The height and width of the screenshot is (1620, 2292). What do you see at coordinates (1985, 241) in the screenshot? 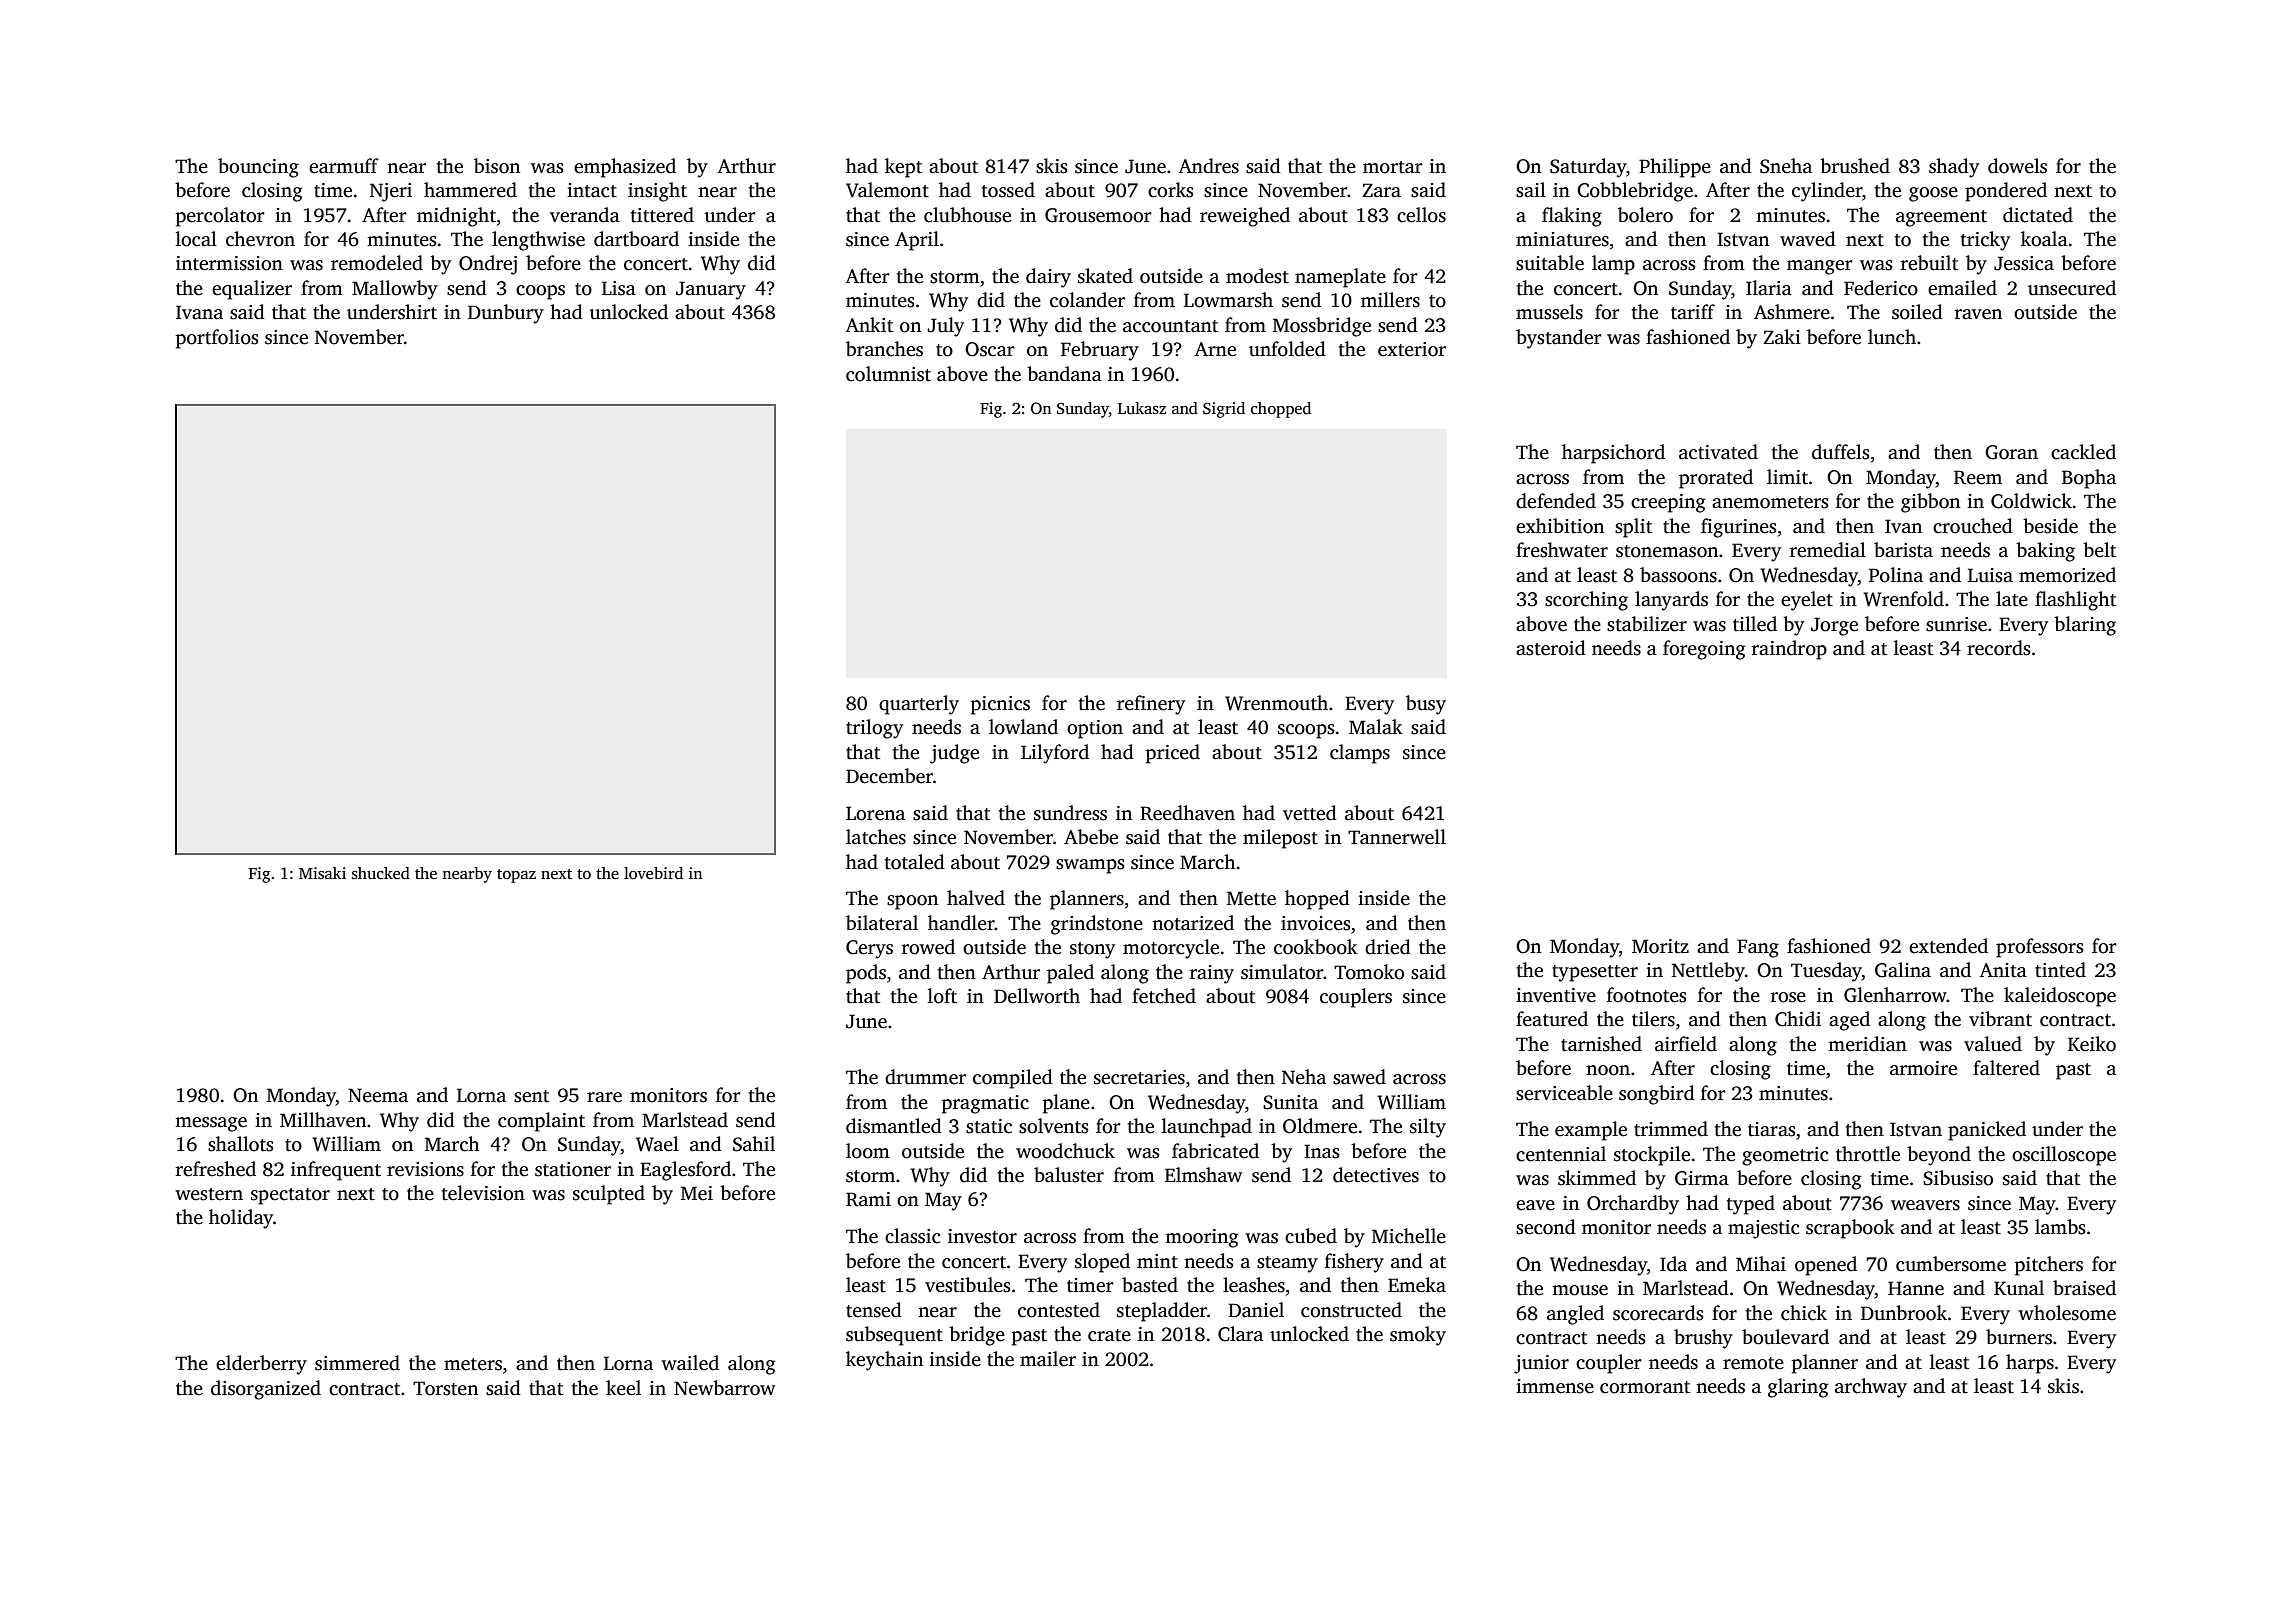
I see `tricky` at bounding box center [1985, 241].
